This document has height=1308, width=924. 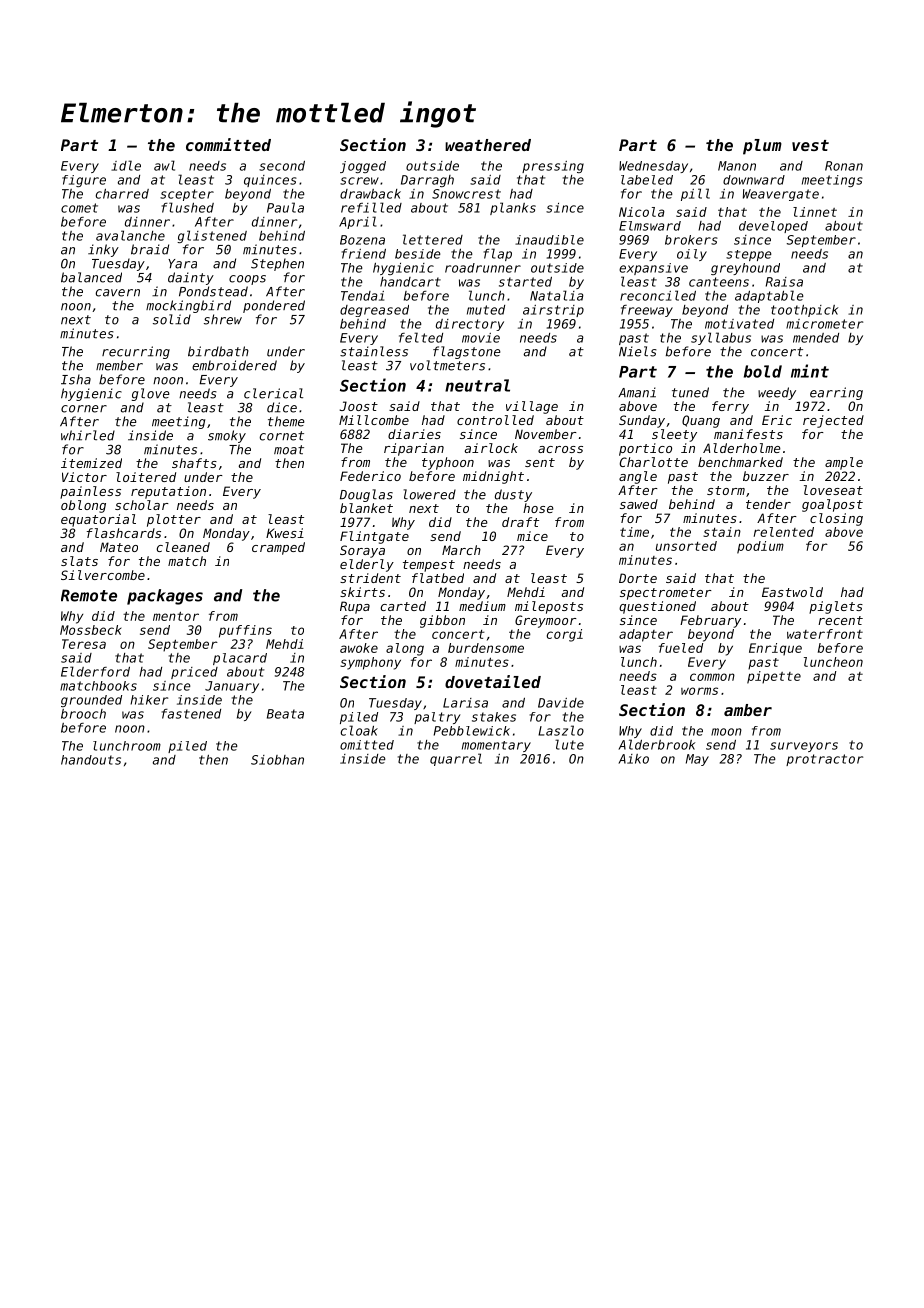 What do you see at coordinates (410, 282) in the document?
I see `handcart` at bounding box center [410, 282].
